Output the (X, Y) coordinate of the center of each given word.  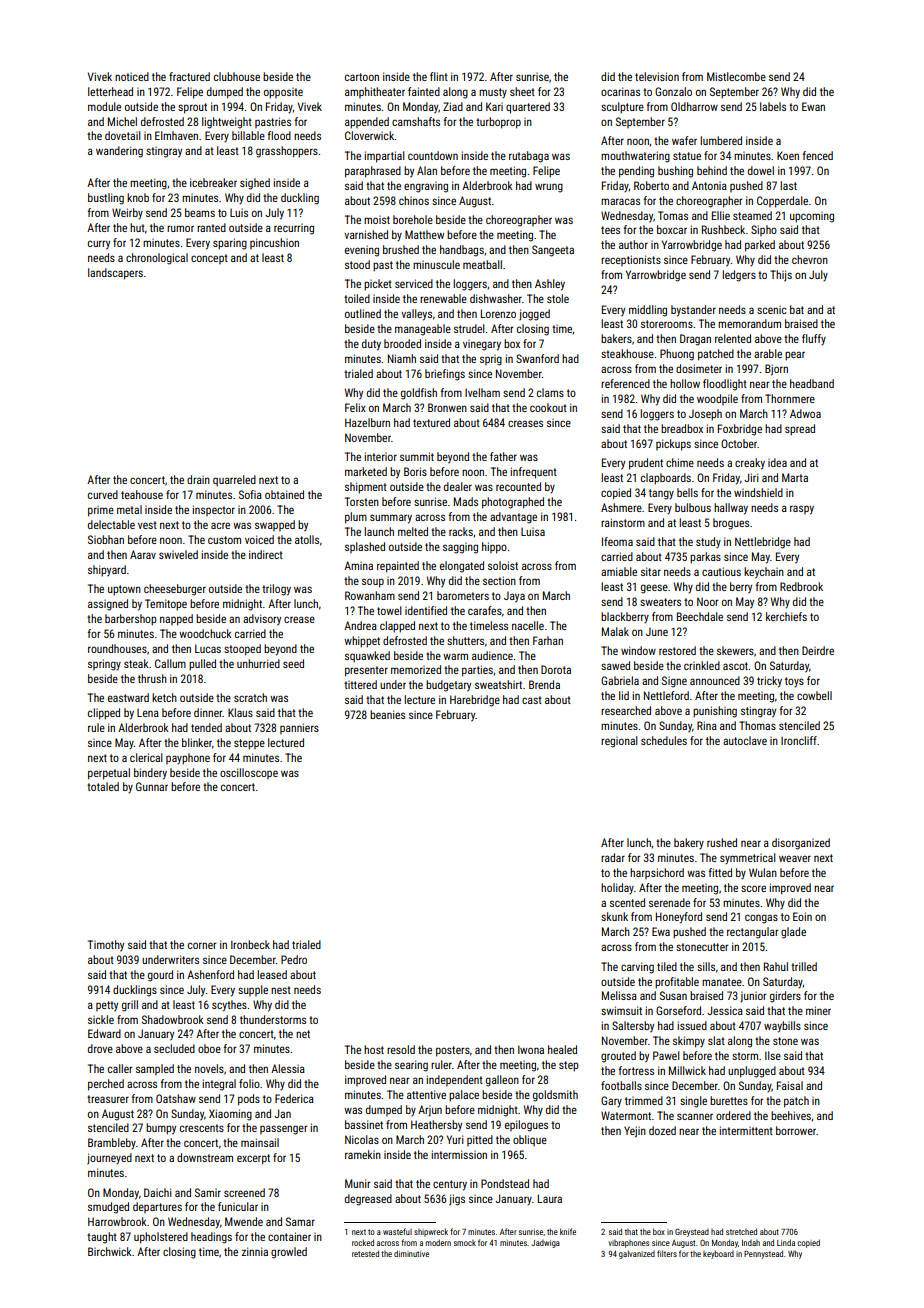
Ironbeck (250, 944)
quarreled (234, 481)
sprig (491, 360)
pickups (673, 445)
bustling (106, 199)
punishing (715, 712)
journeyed (109, 1159)
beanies (387, 714)
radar (613, 857)
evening (362, 251)
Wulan (763, 872)
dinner (208, 712)
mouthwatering (635, 157)
